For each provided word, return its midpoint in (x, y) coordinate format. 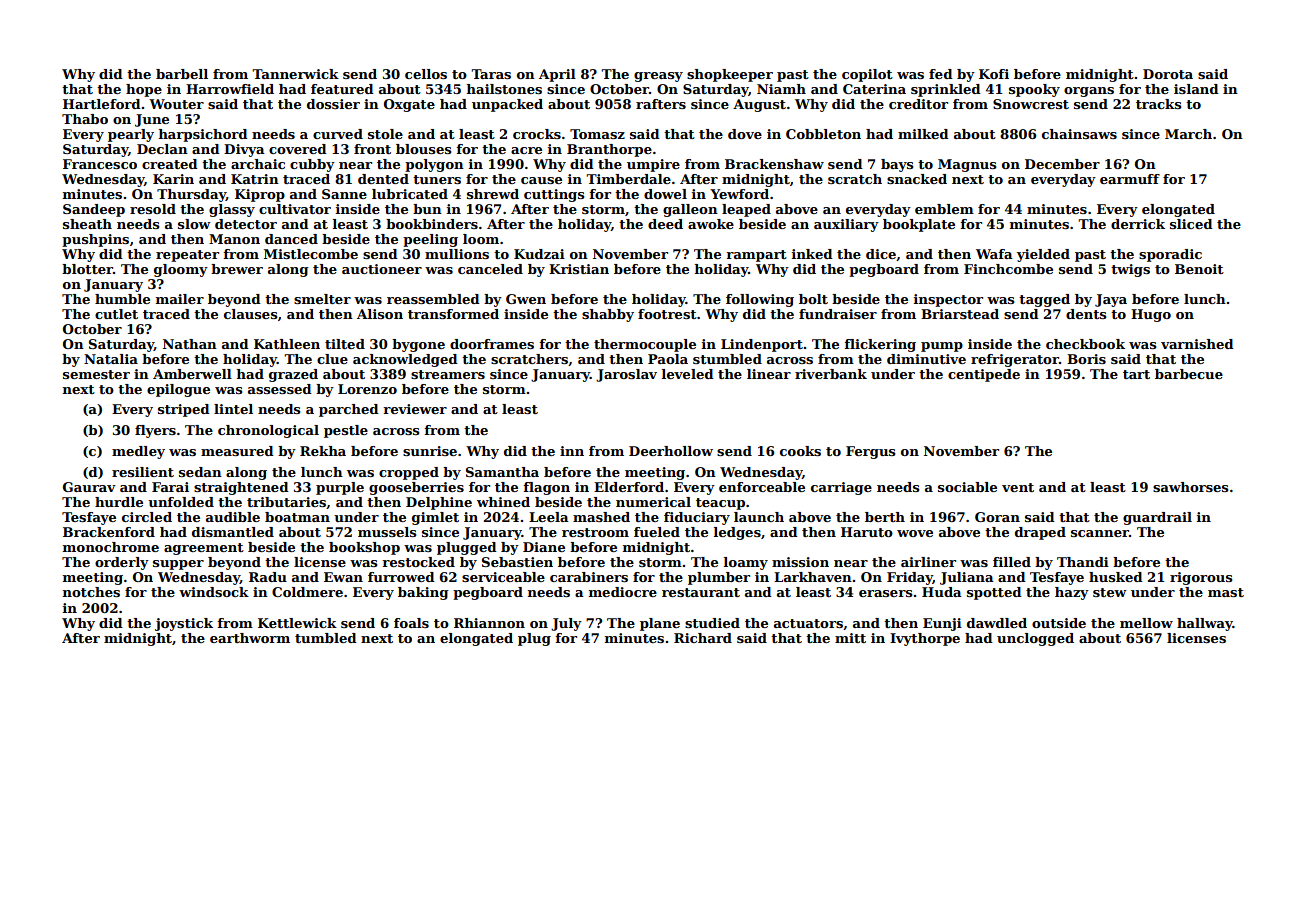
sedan (200, 472)
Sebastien (517, 562)
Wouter (176, 104)
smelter (322, 299)
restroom (595, 532)
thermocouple (645, 345)
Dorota (1168, 74)
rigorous (1201, 578)
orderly (122, 563)
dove (745, 134)
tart (1136, 374)
